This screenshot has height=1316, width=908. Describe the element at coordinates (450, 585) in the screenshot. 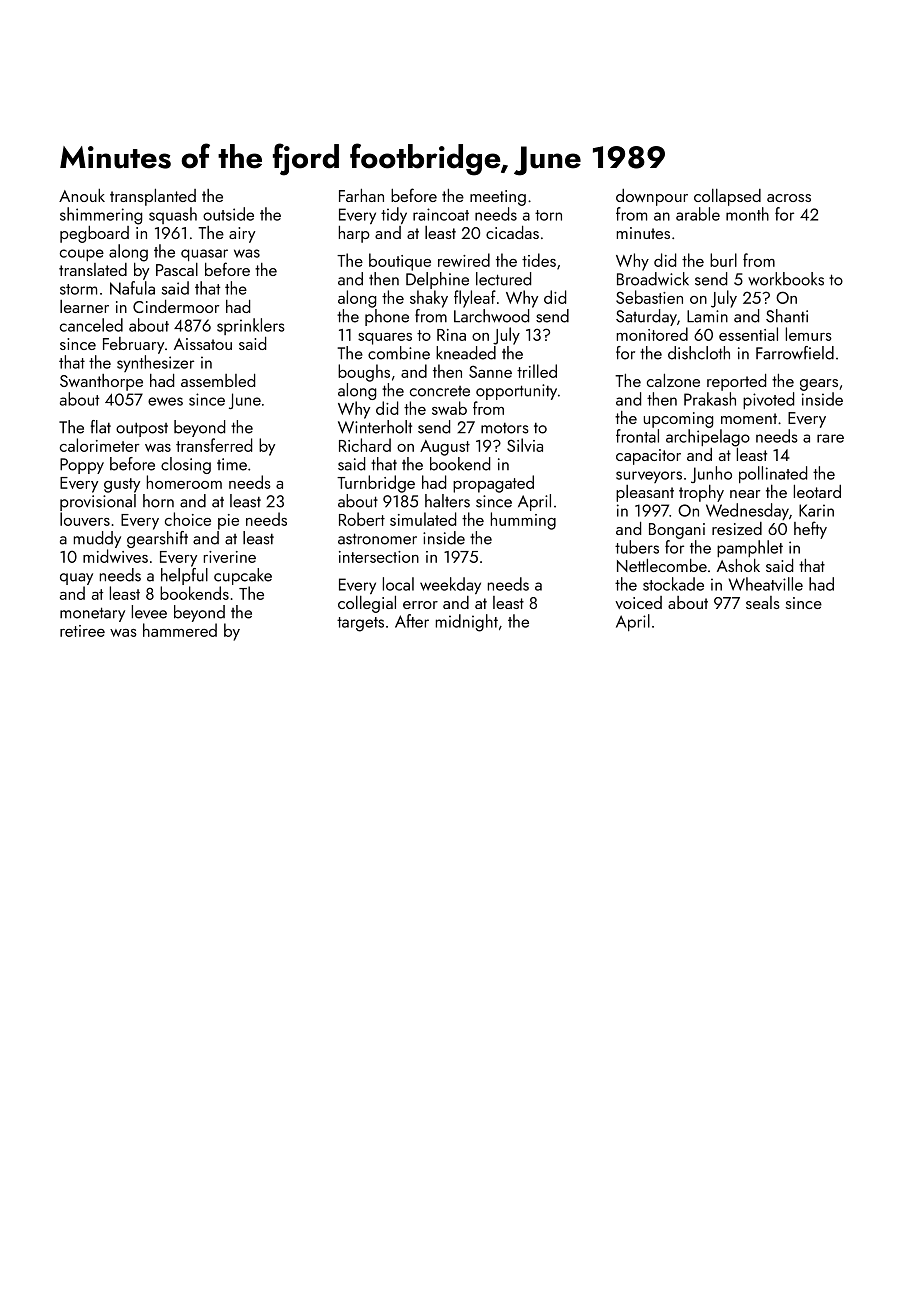

I see `weekday` at that location.
